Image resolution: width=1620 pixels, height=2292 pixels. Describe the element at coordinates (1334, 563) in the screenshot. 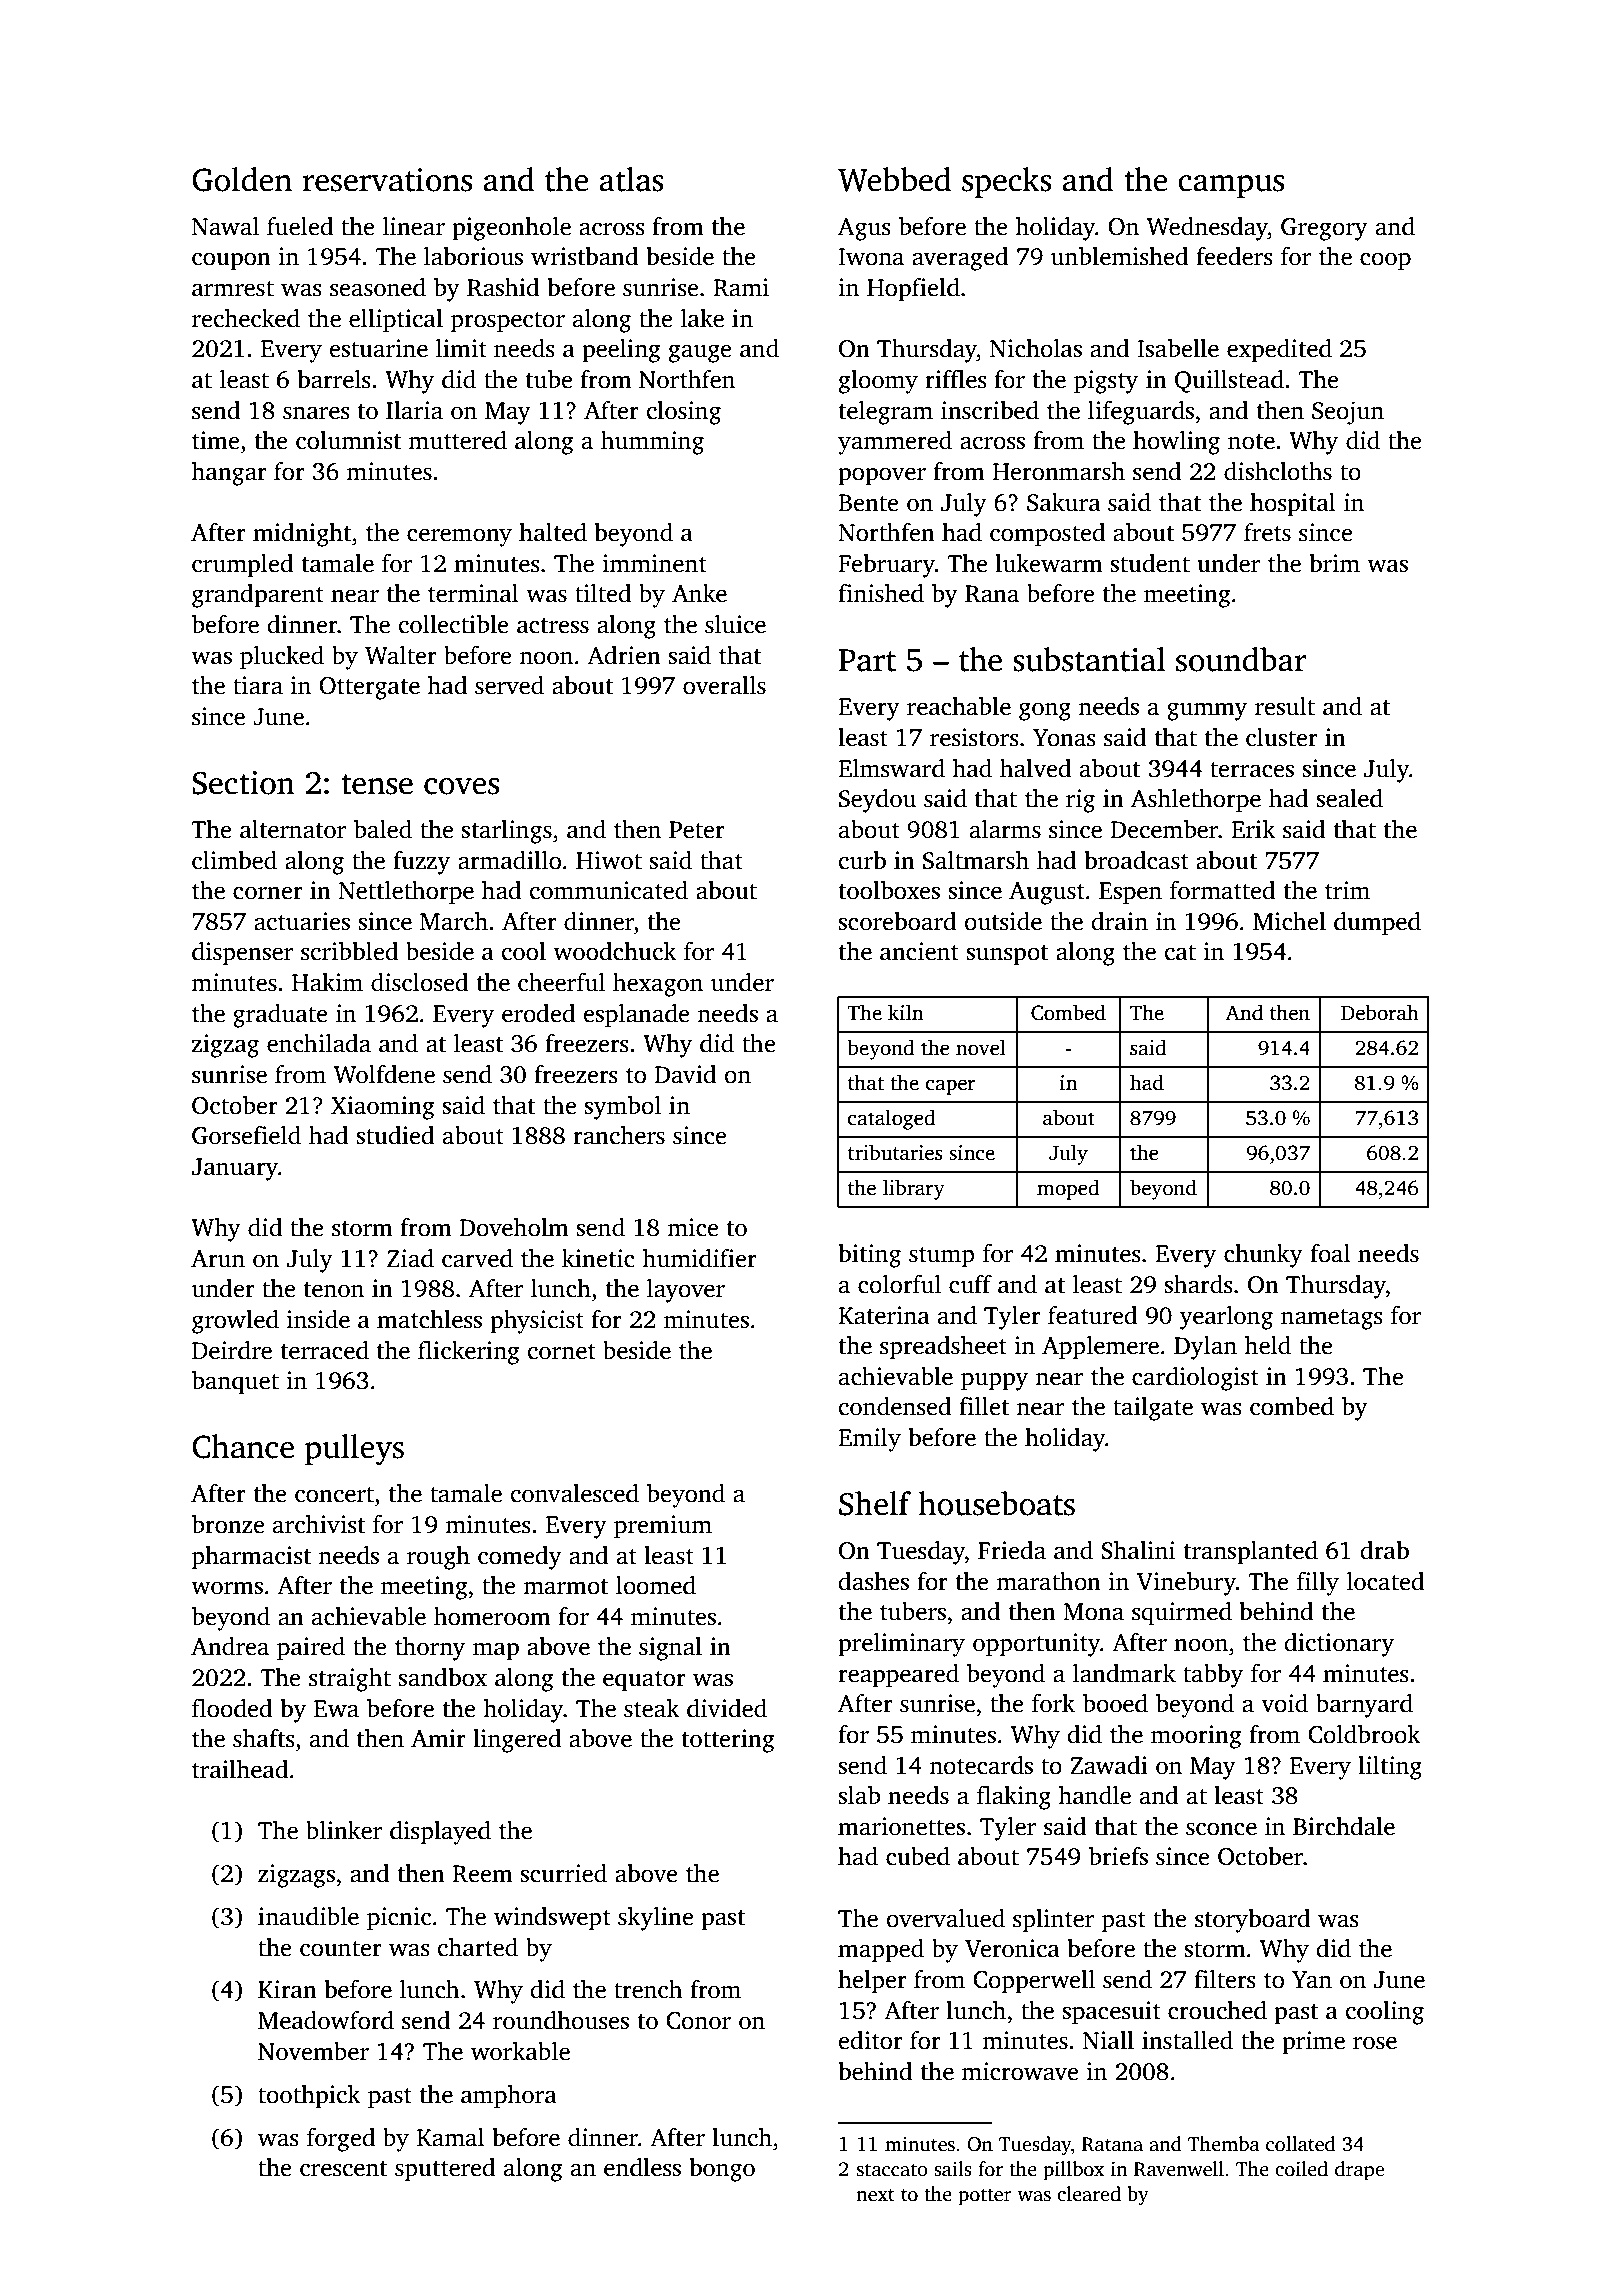

I see `brim` at that location.
